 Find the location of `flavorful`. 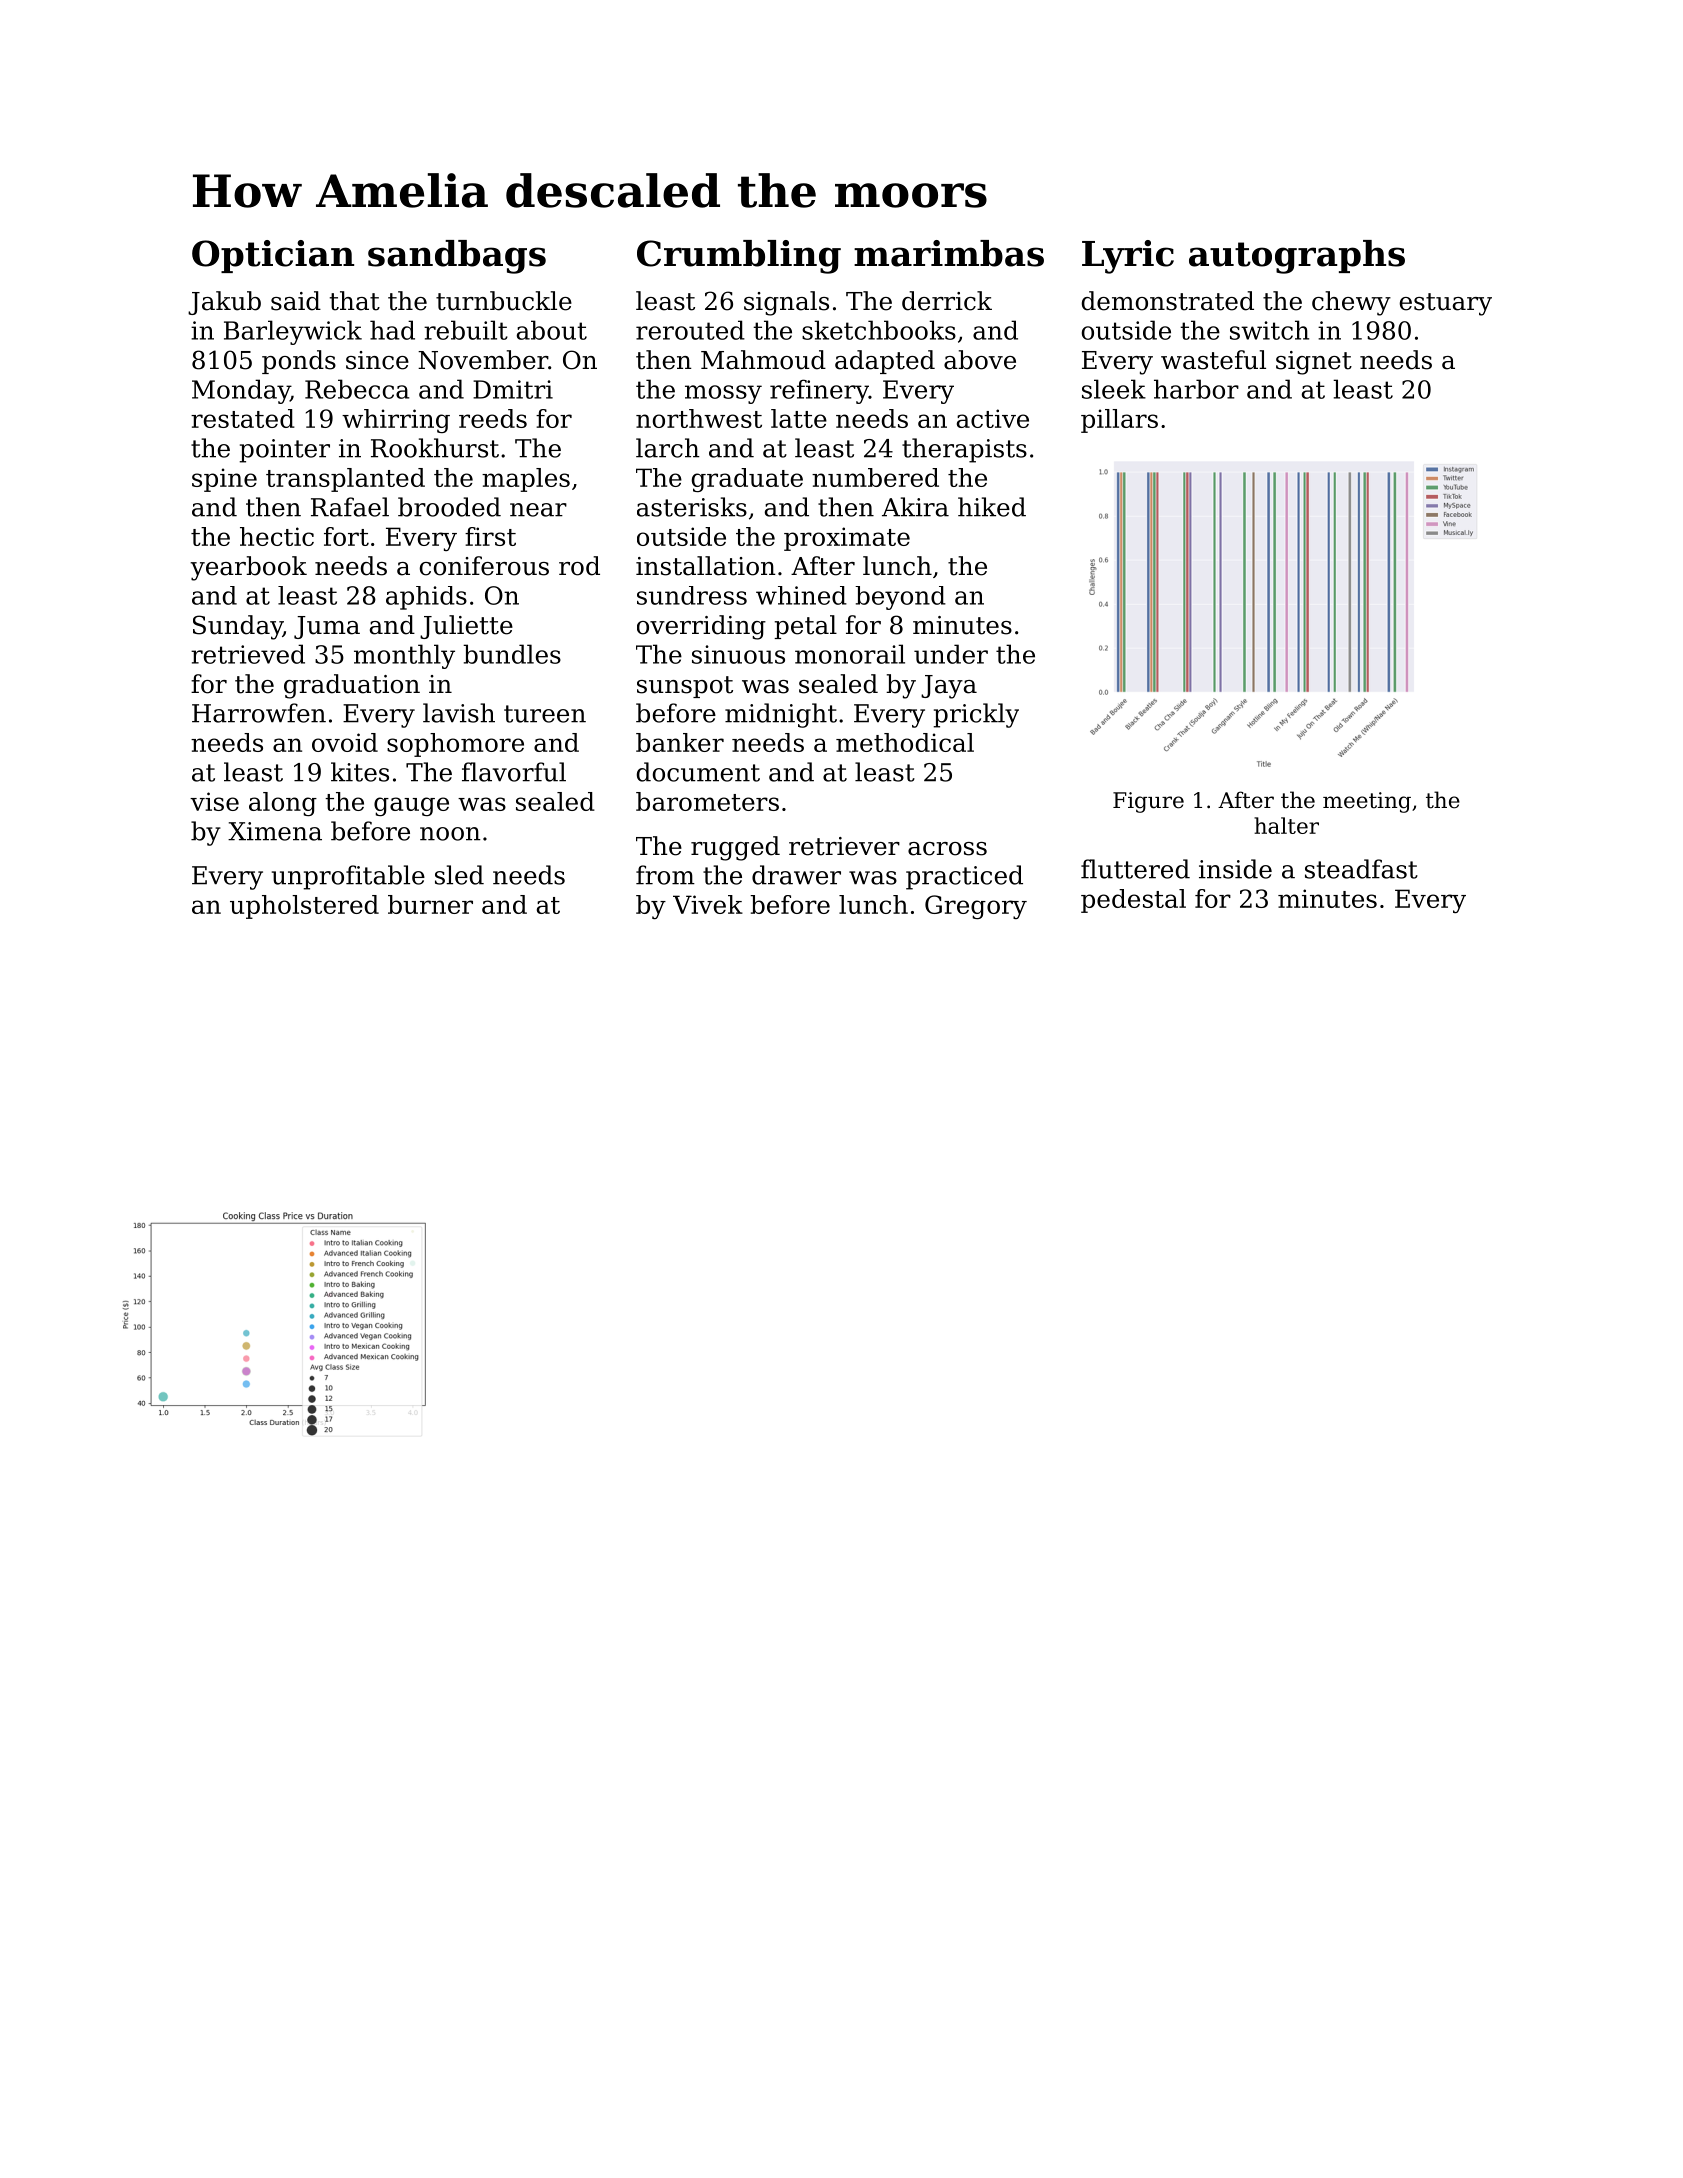

flavorful is located at coordinates (514, 772).
